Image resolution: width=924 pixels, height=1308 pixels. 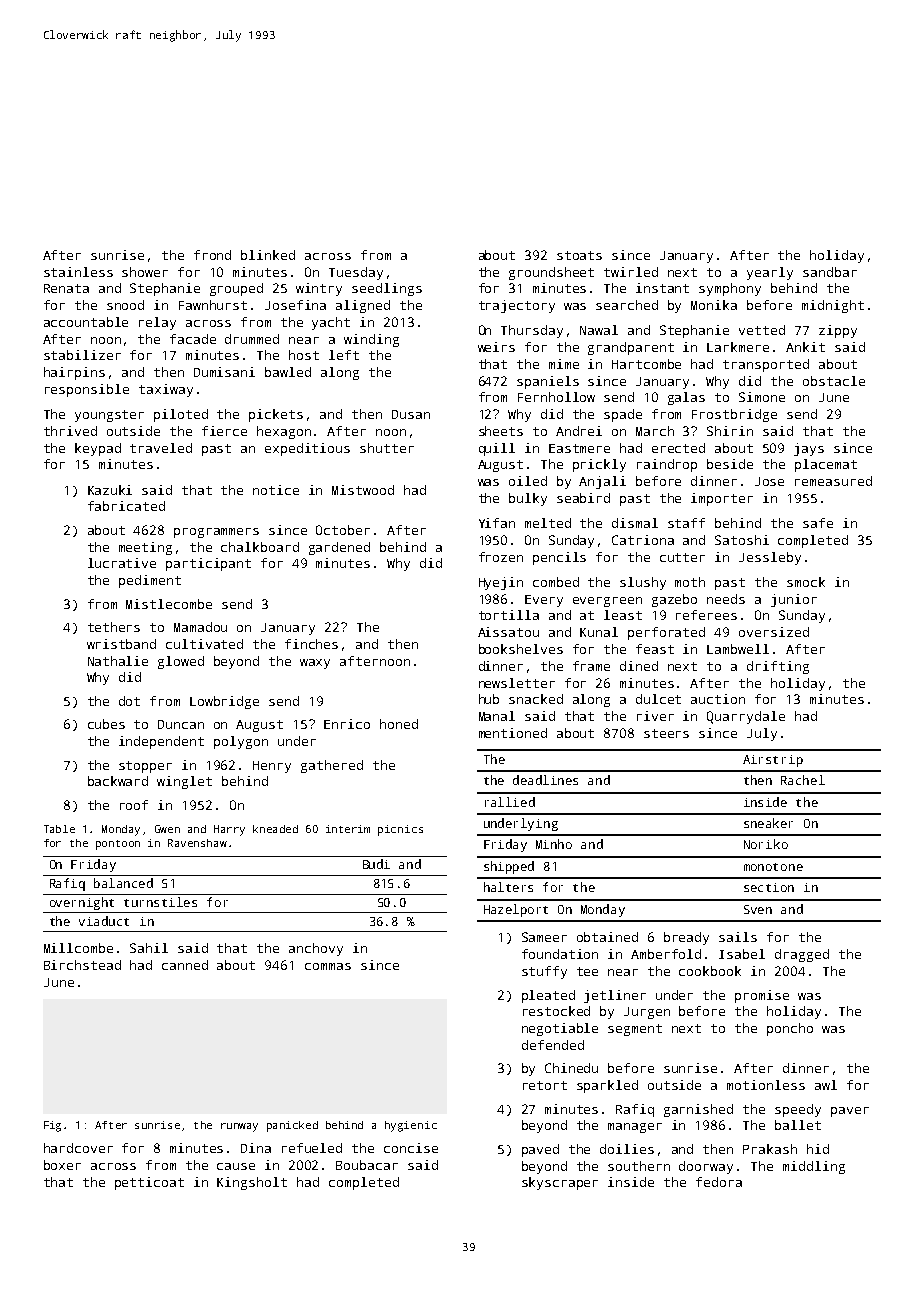 What do you see at coordinates (149, 1183) in the screenshot?
I see `petticoat` at bounding box center [149, 1183].
